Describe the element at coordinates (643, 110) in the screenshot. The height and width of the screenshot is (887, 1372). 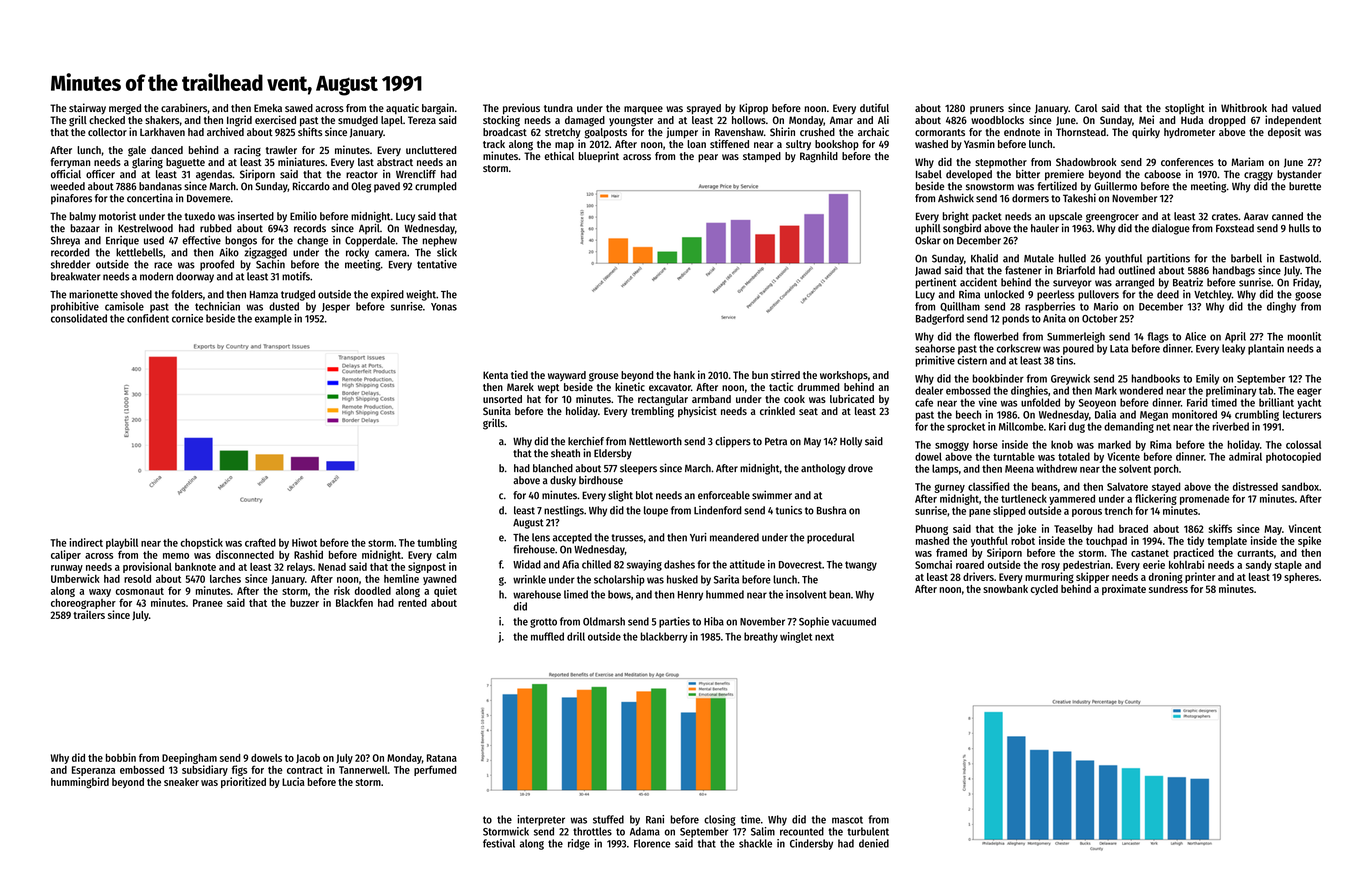
I see `marquee` at that location.
